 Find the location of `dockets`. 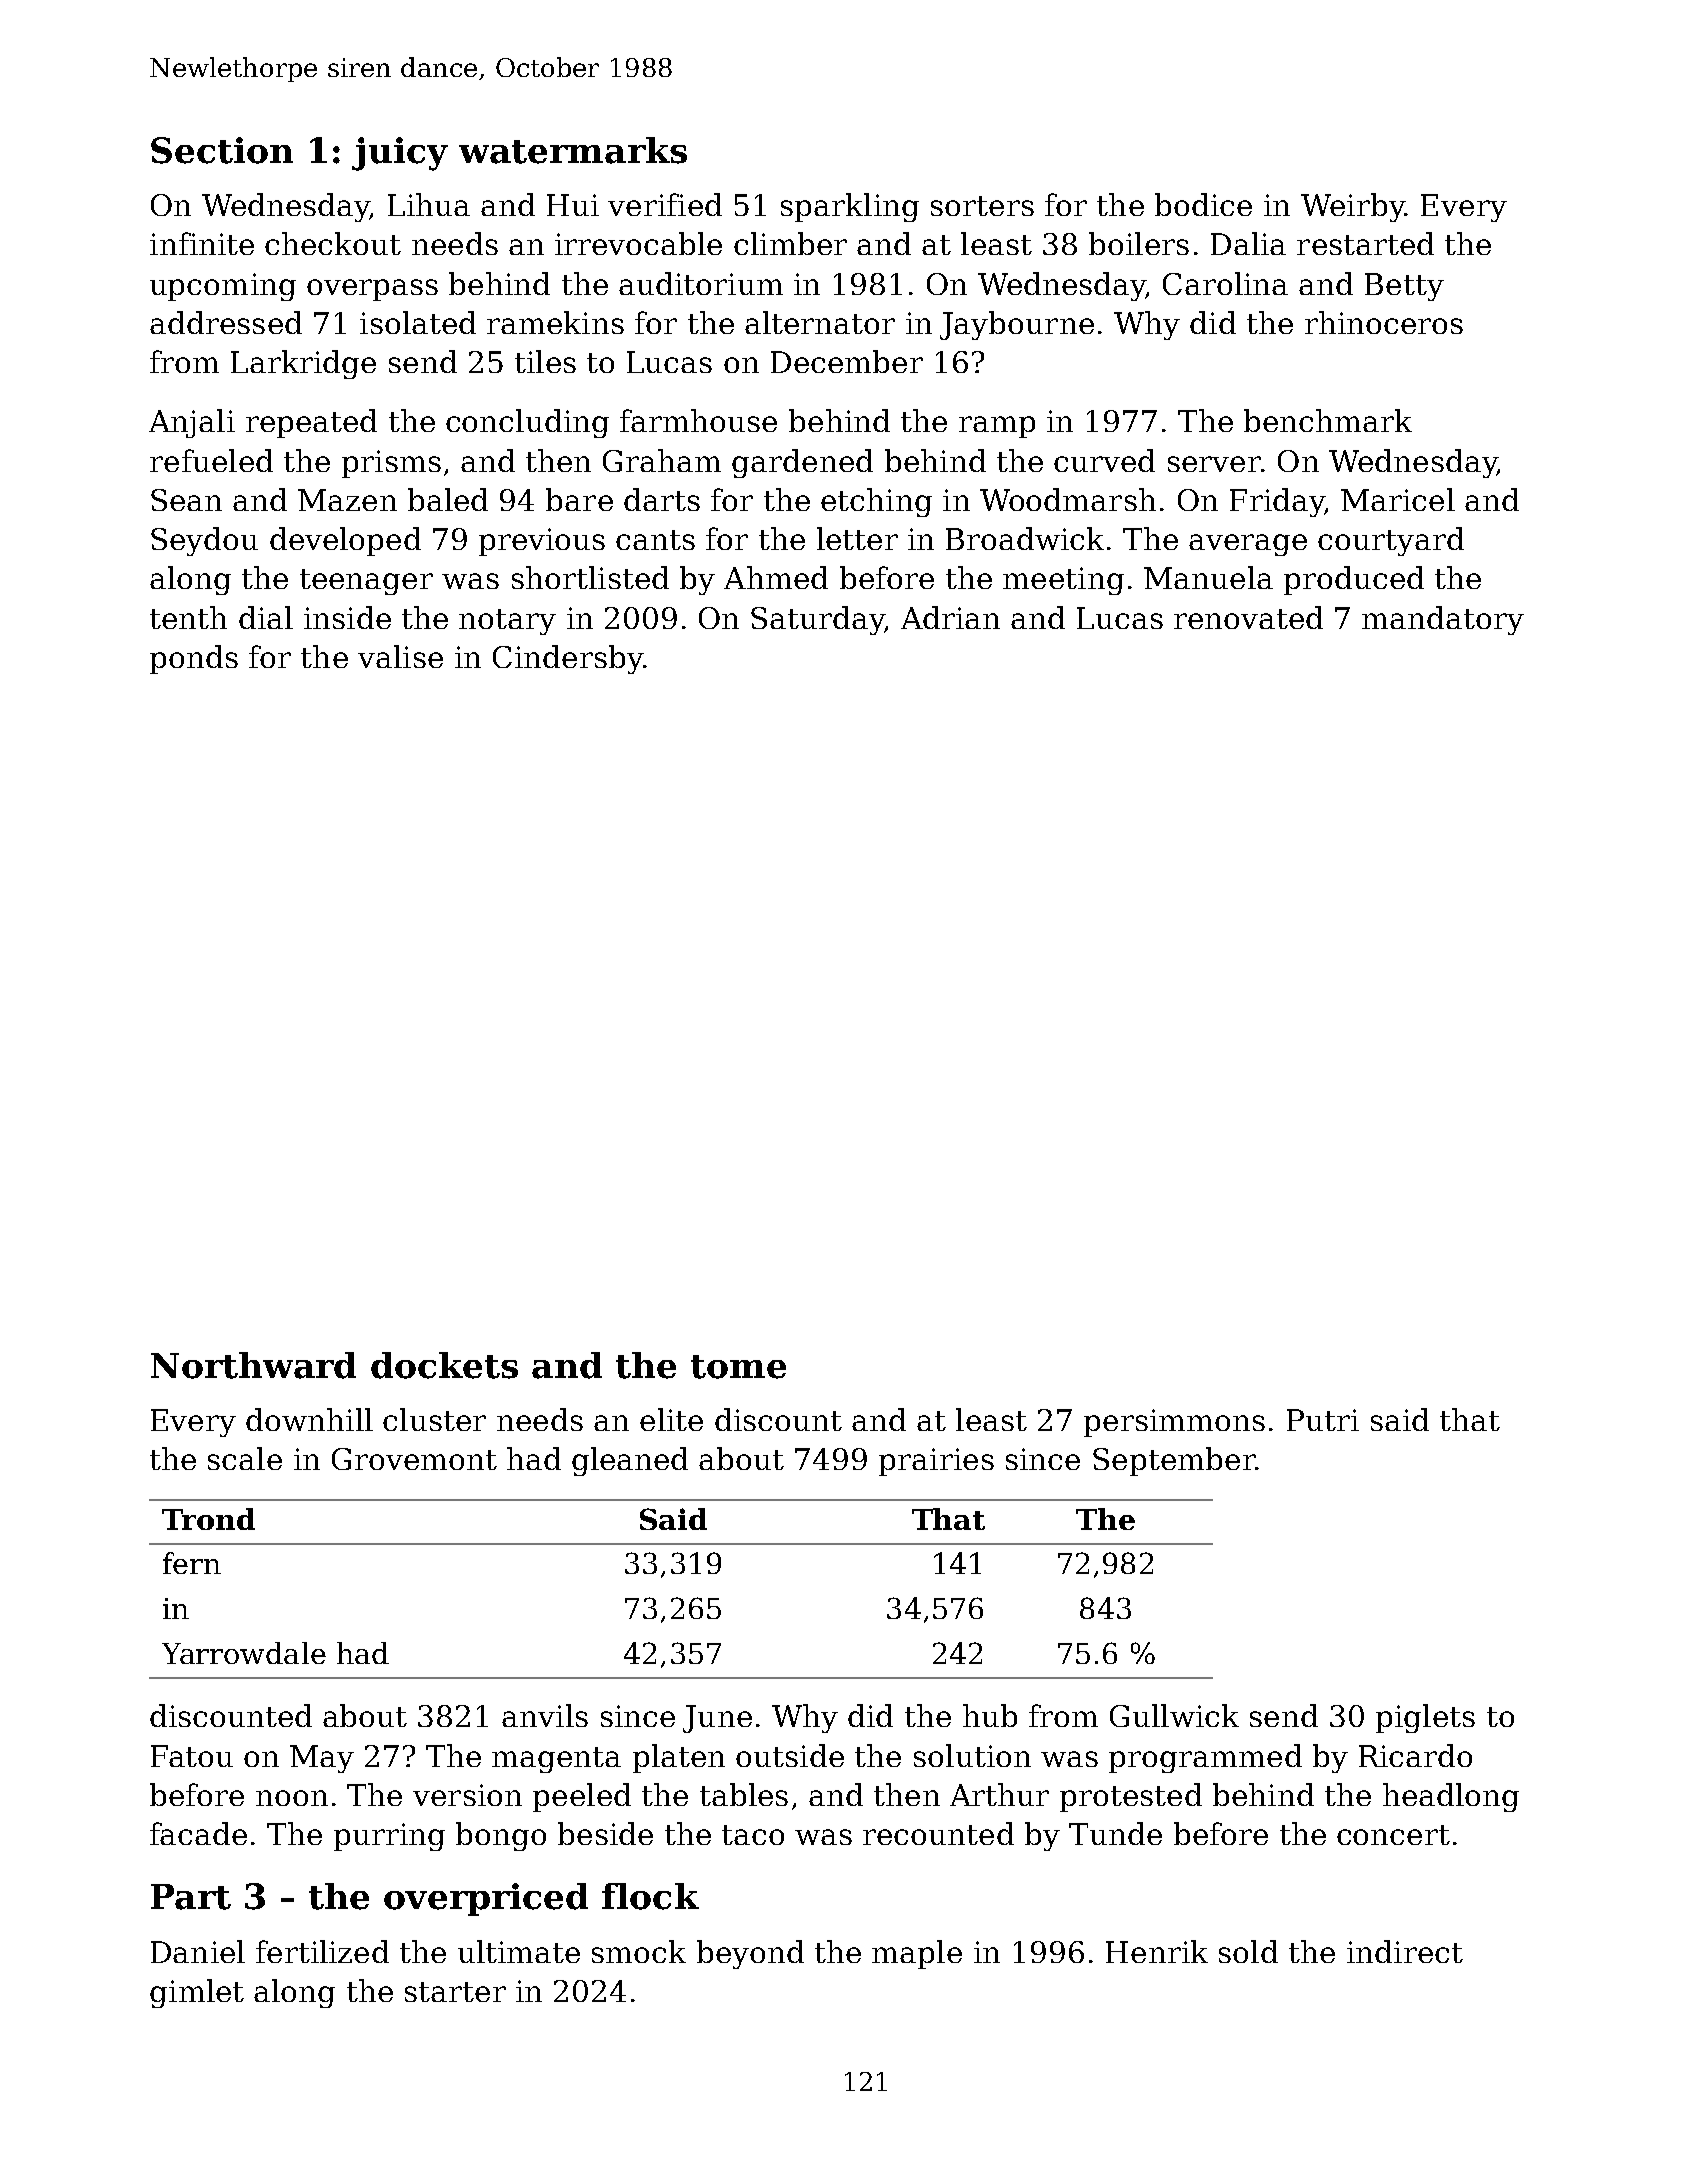

dockets is located at coordinates (444, 1365).
